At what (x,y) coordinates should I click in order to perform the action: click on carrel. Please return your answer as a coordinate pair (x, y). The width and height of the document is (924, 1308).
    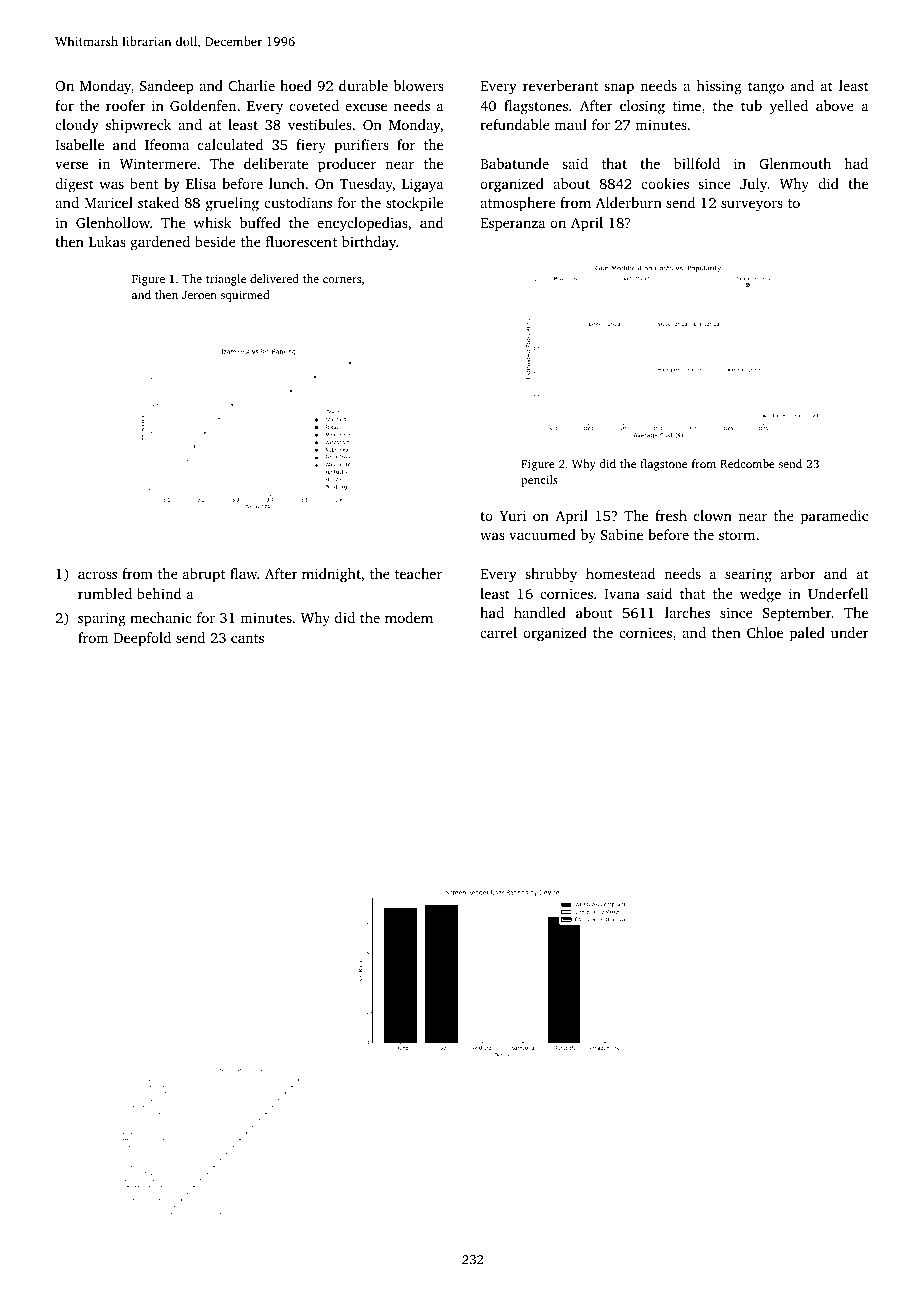
    Looking at the image, I should click on (498, 632).
